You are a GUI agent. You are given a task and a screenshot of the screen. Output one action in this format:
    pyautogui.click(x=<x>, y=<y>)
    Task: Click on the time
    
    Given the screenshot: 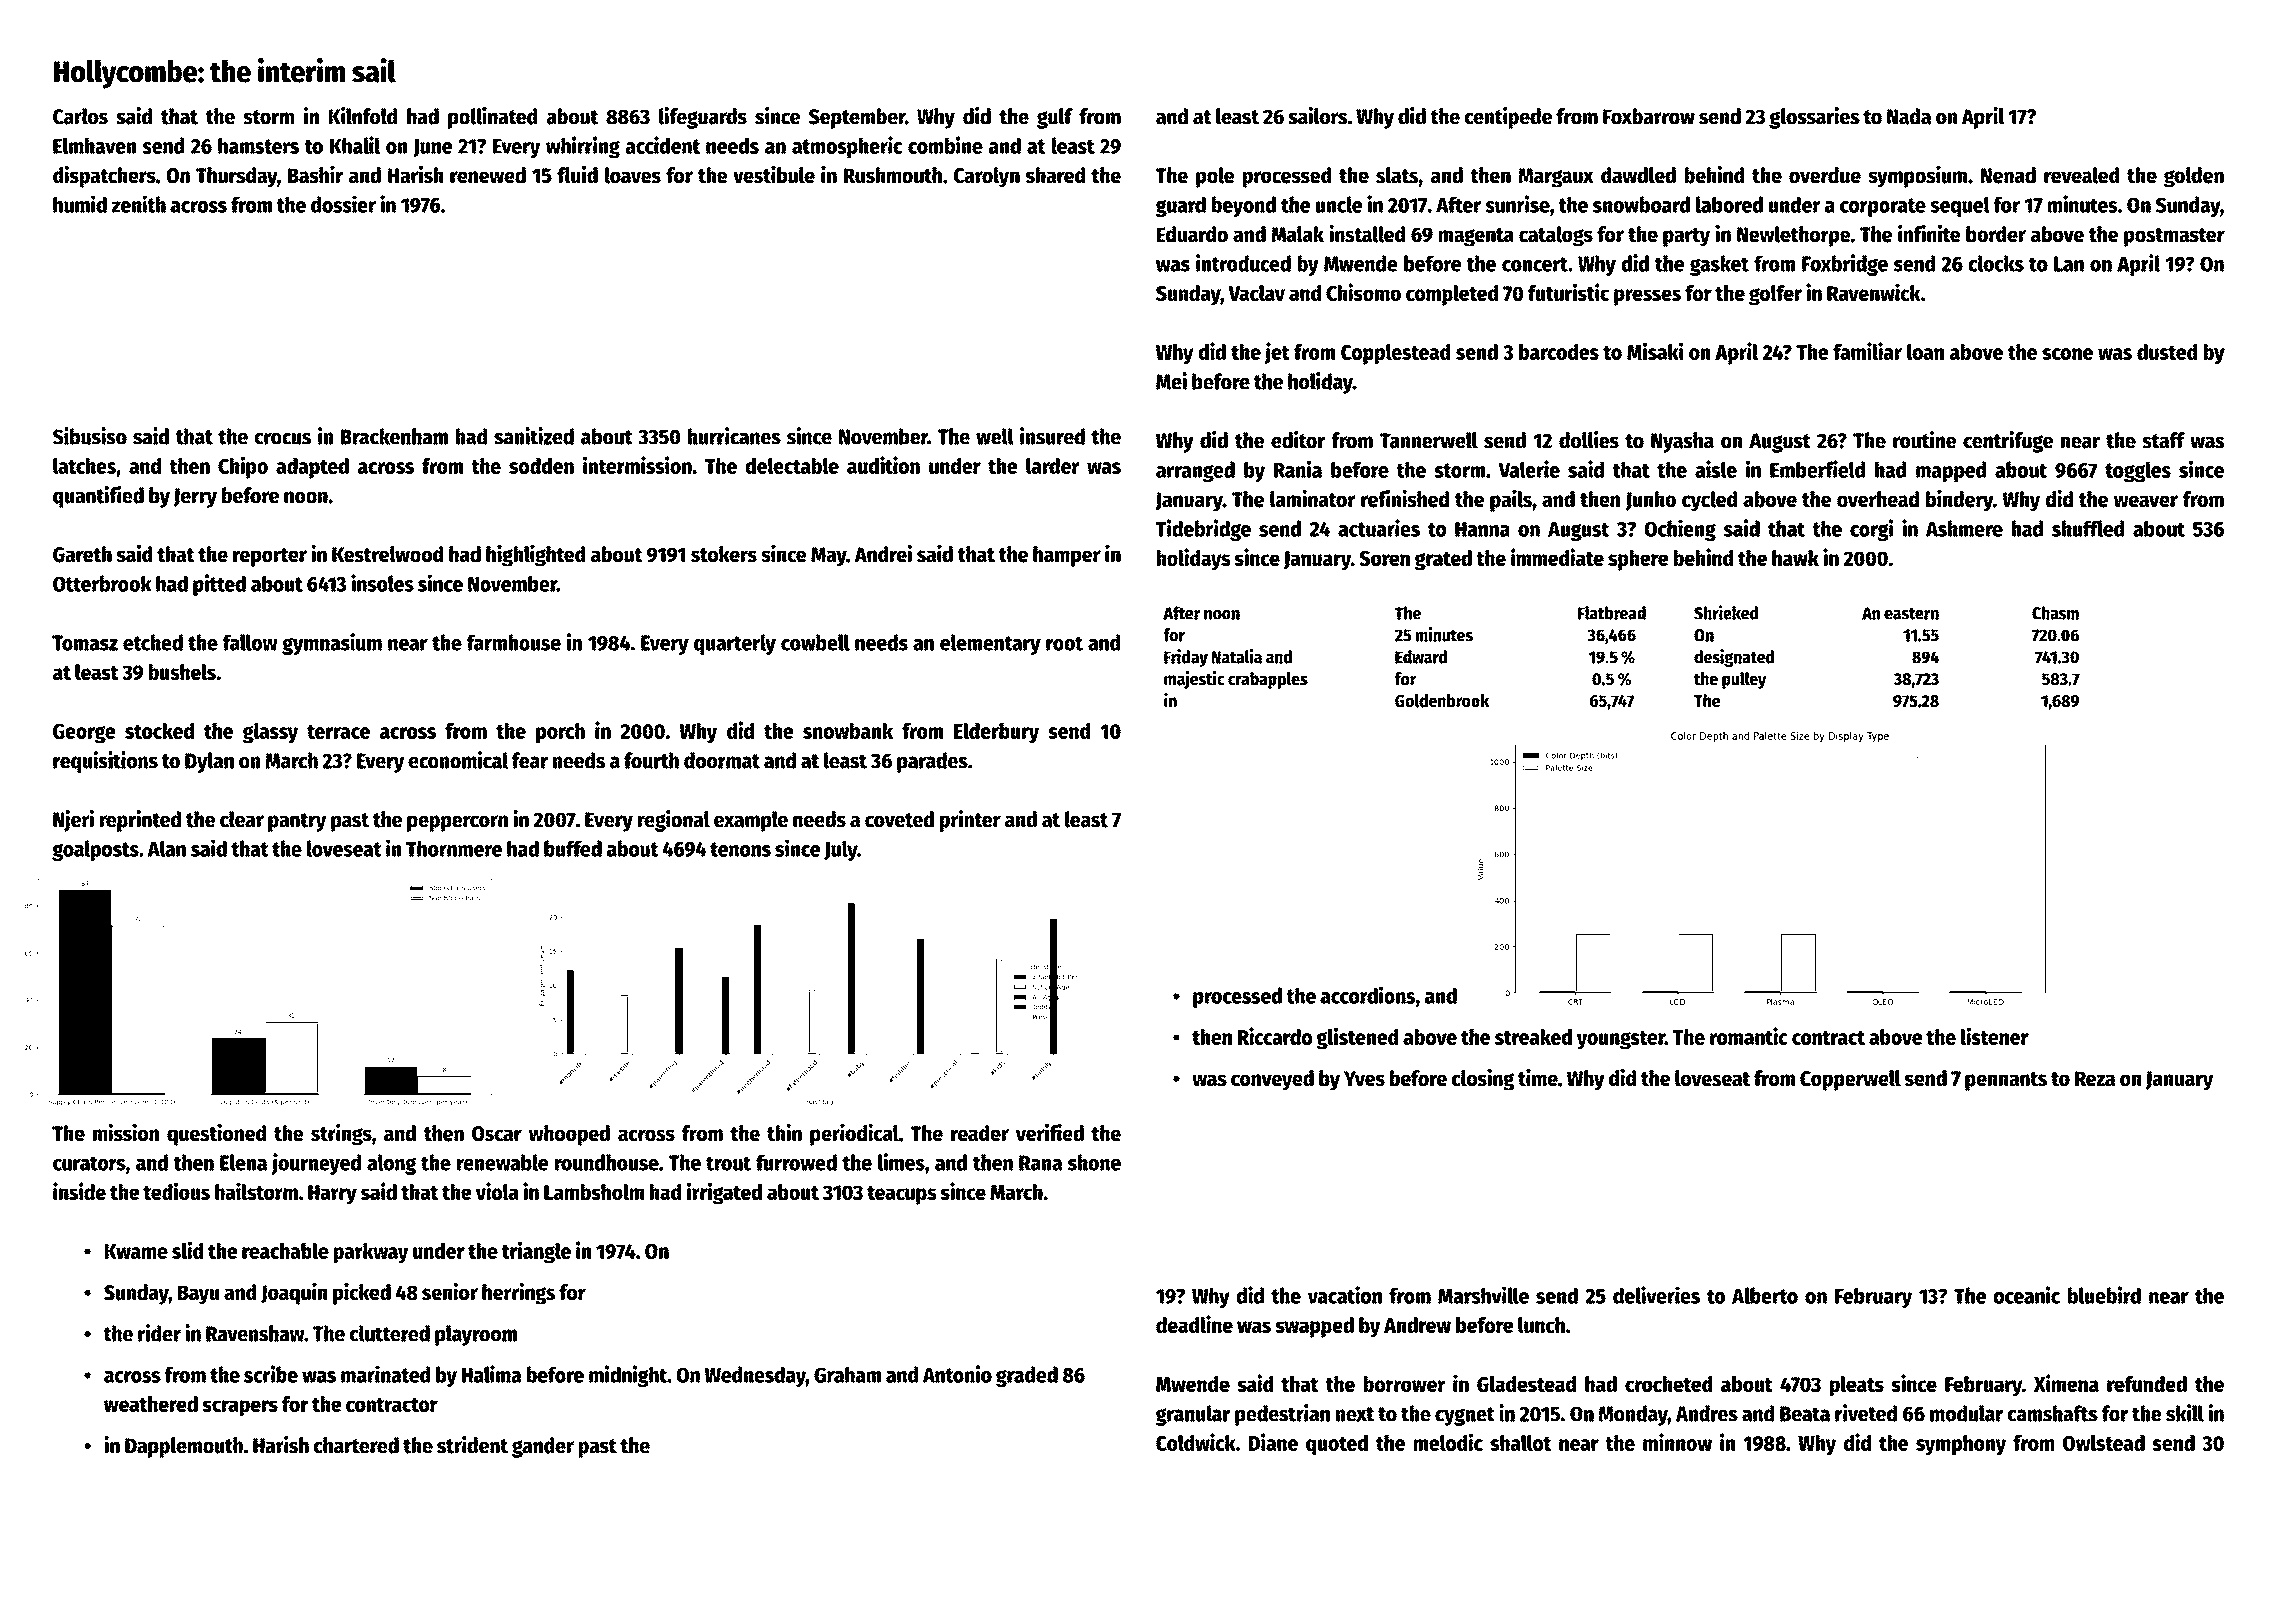 What is the action you would take?
    pyautogui.click(x=1538, y=1078)
